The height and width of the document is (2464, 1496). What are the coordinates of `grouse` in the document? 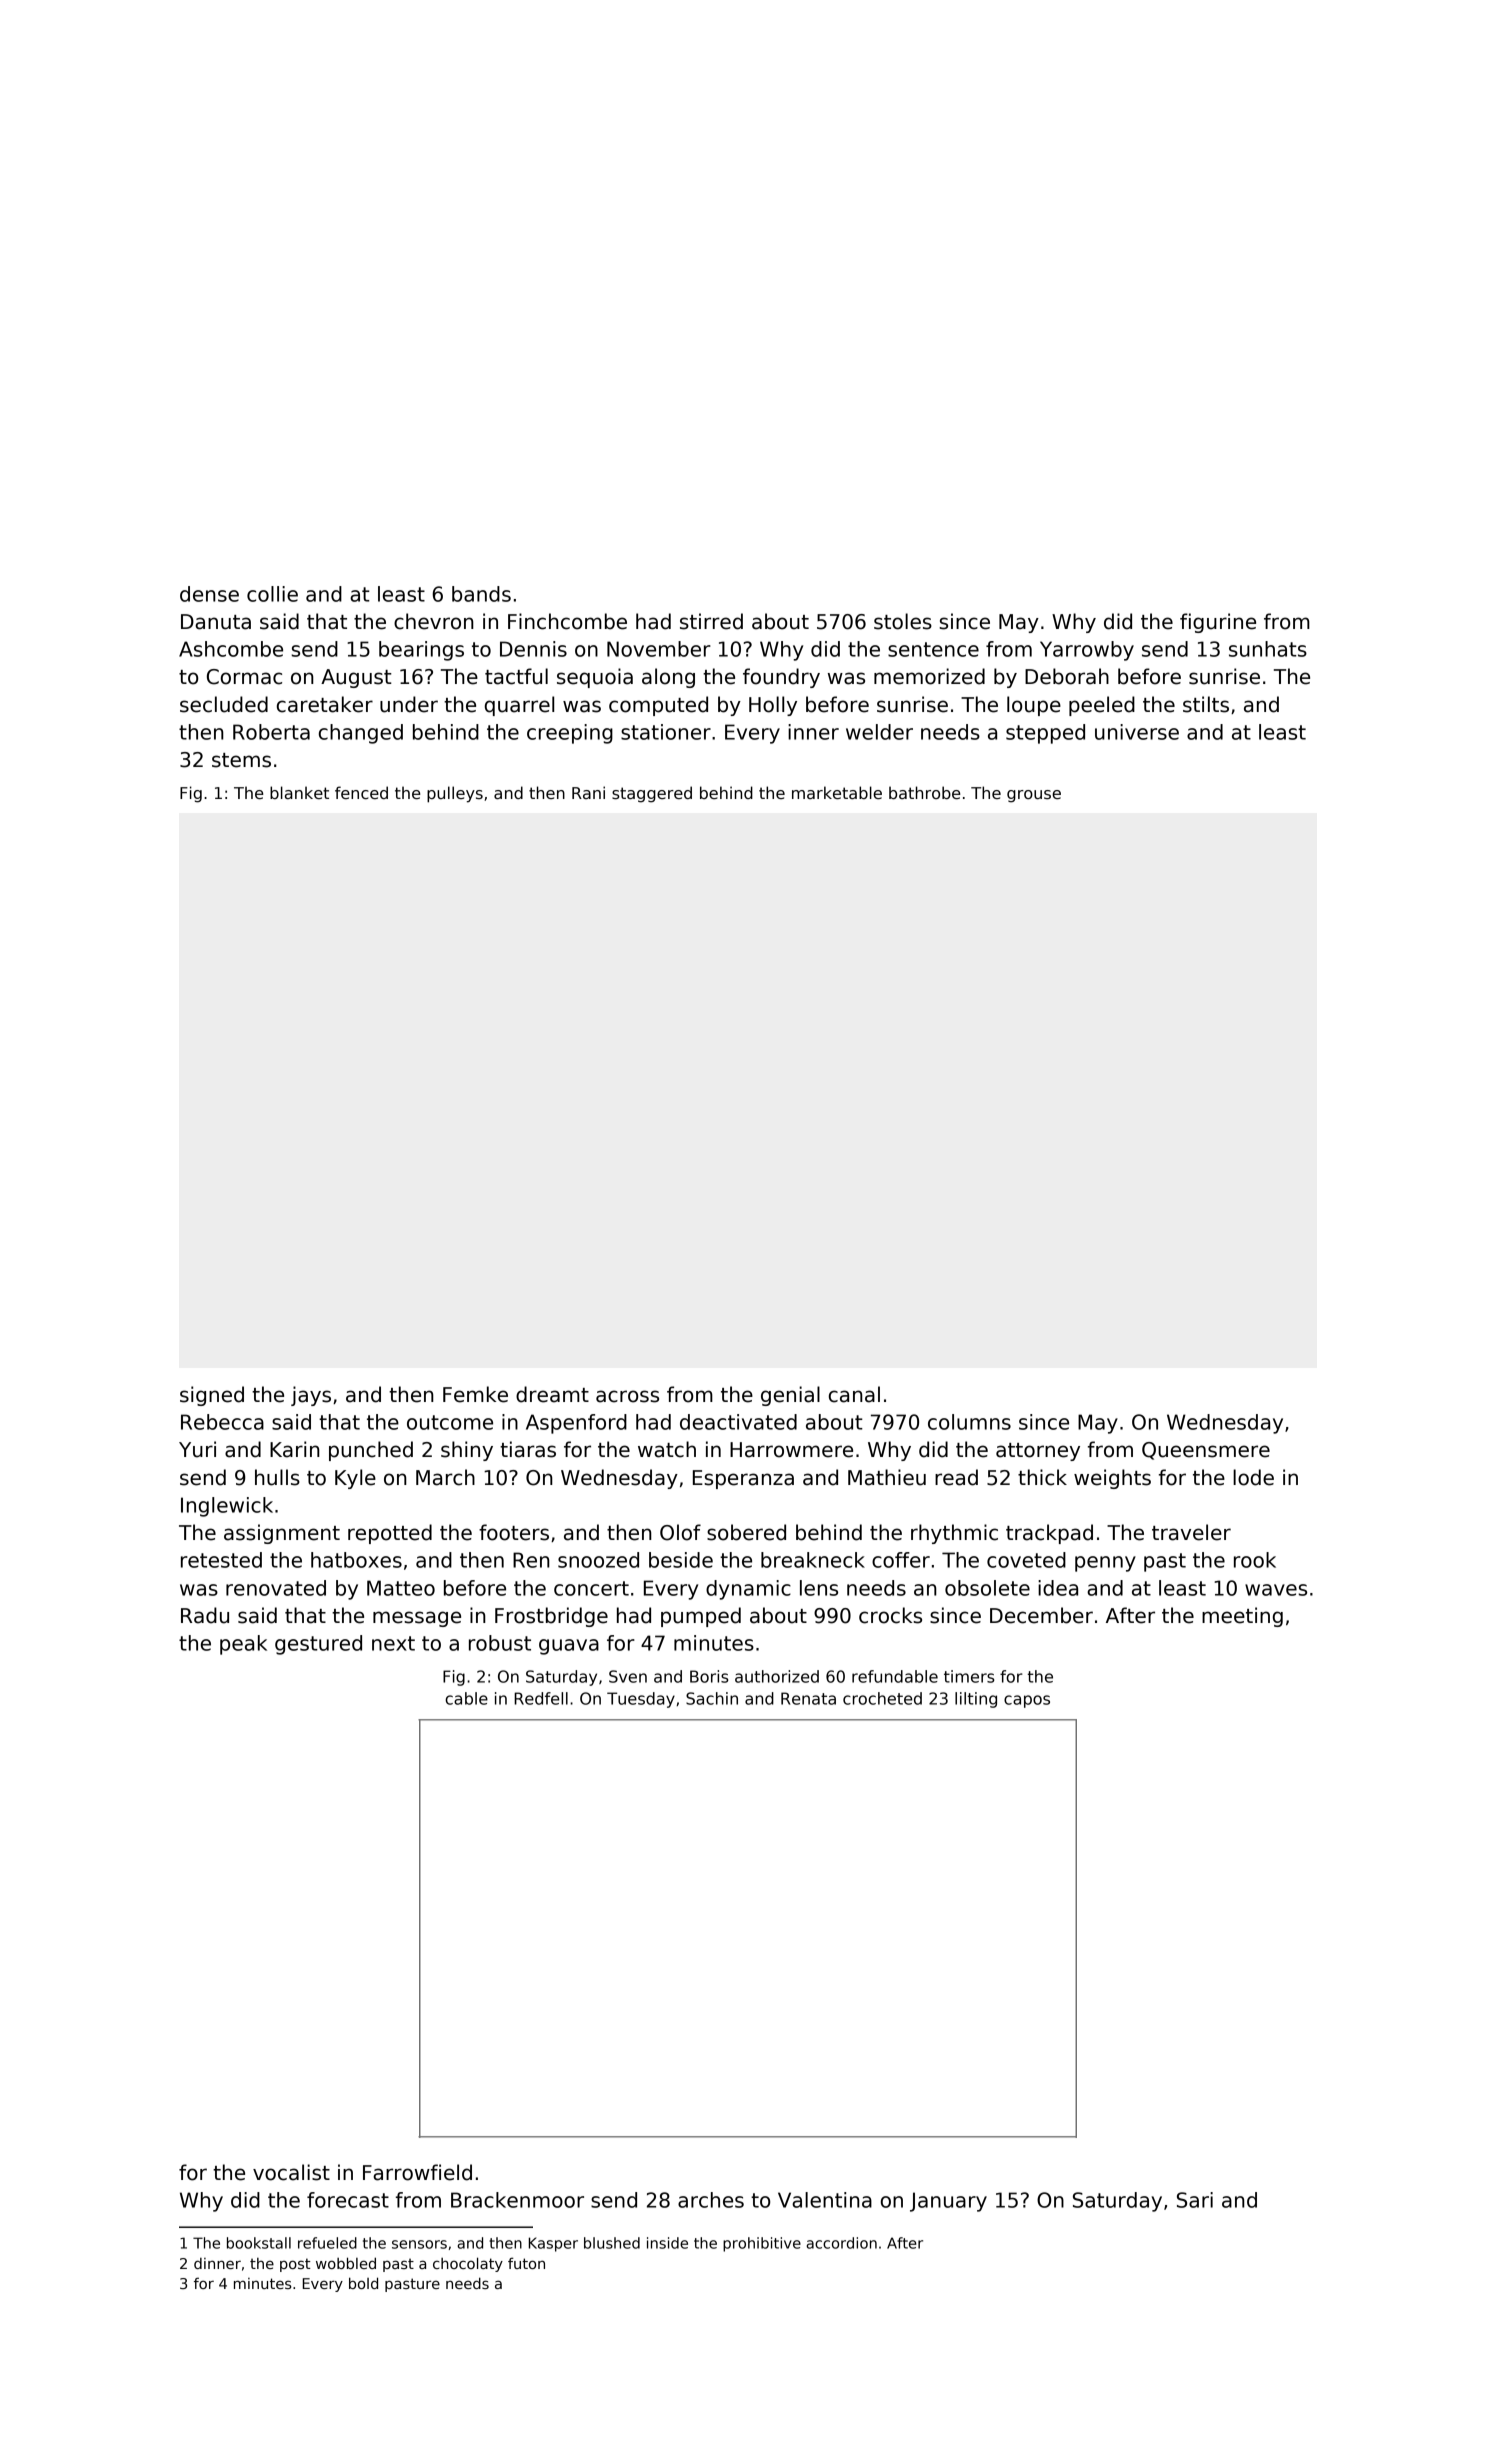 It's located at (1034, 796).
